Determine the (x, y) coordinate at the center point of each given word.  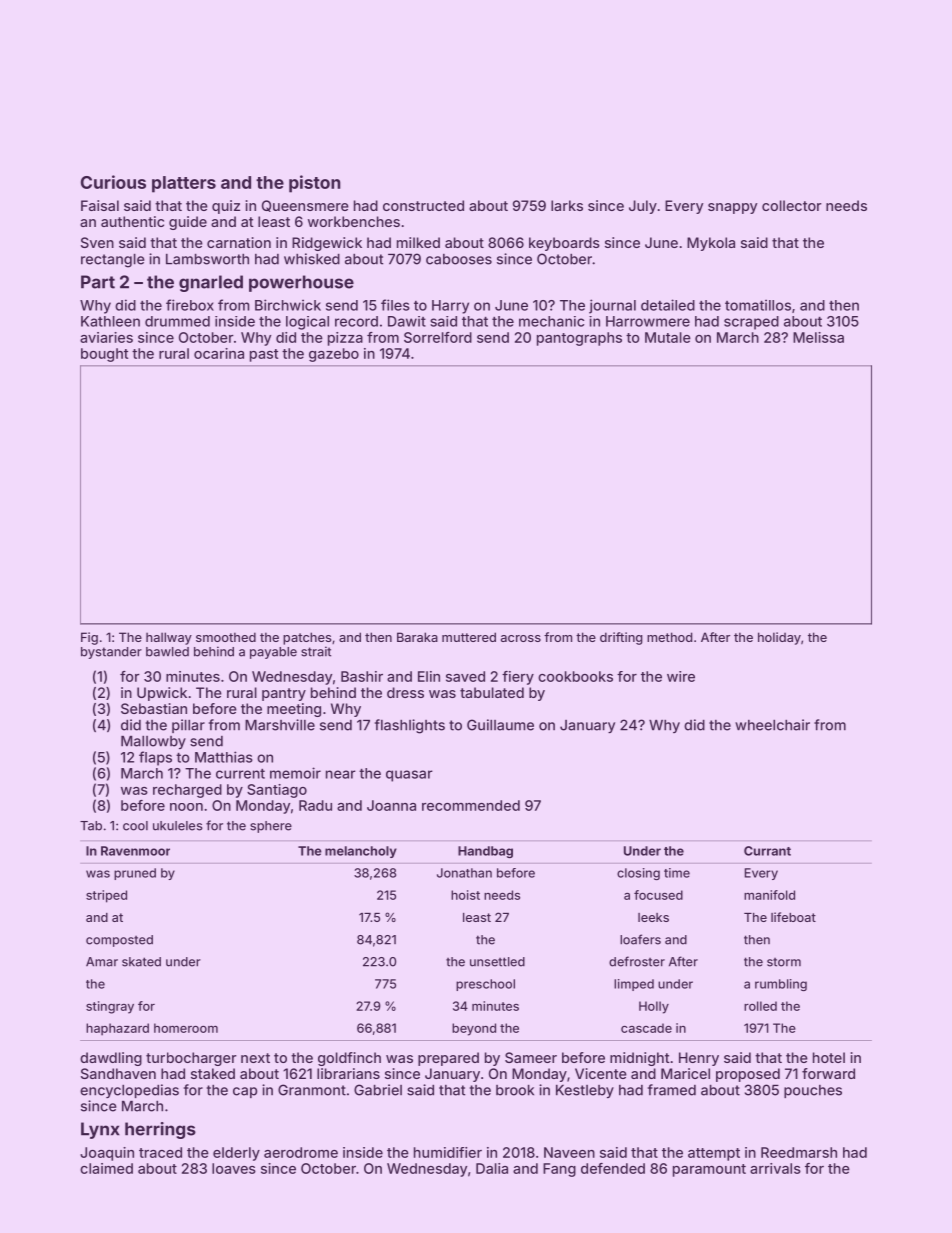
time (677, 873)
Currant (767, 851)
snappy (732, 208)
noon (186, 807)
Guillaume (500, 725)
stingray (110, 1007)
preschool (485, 985)
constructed (423, 205)
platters (184, 184)
